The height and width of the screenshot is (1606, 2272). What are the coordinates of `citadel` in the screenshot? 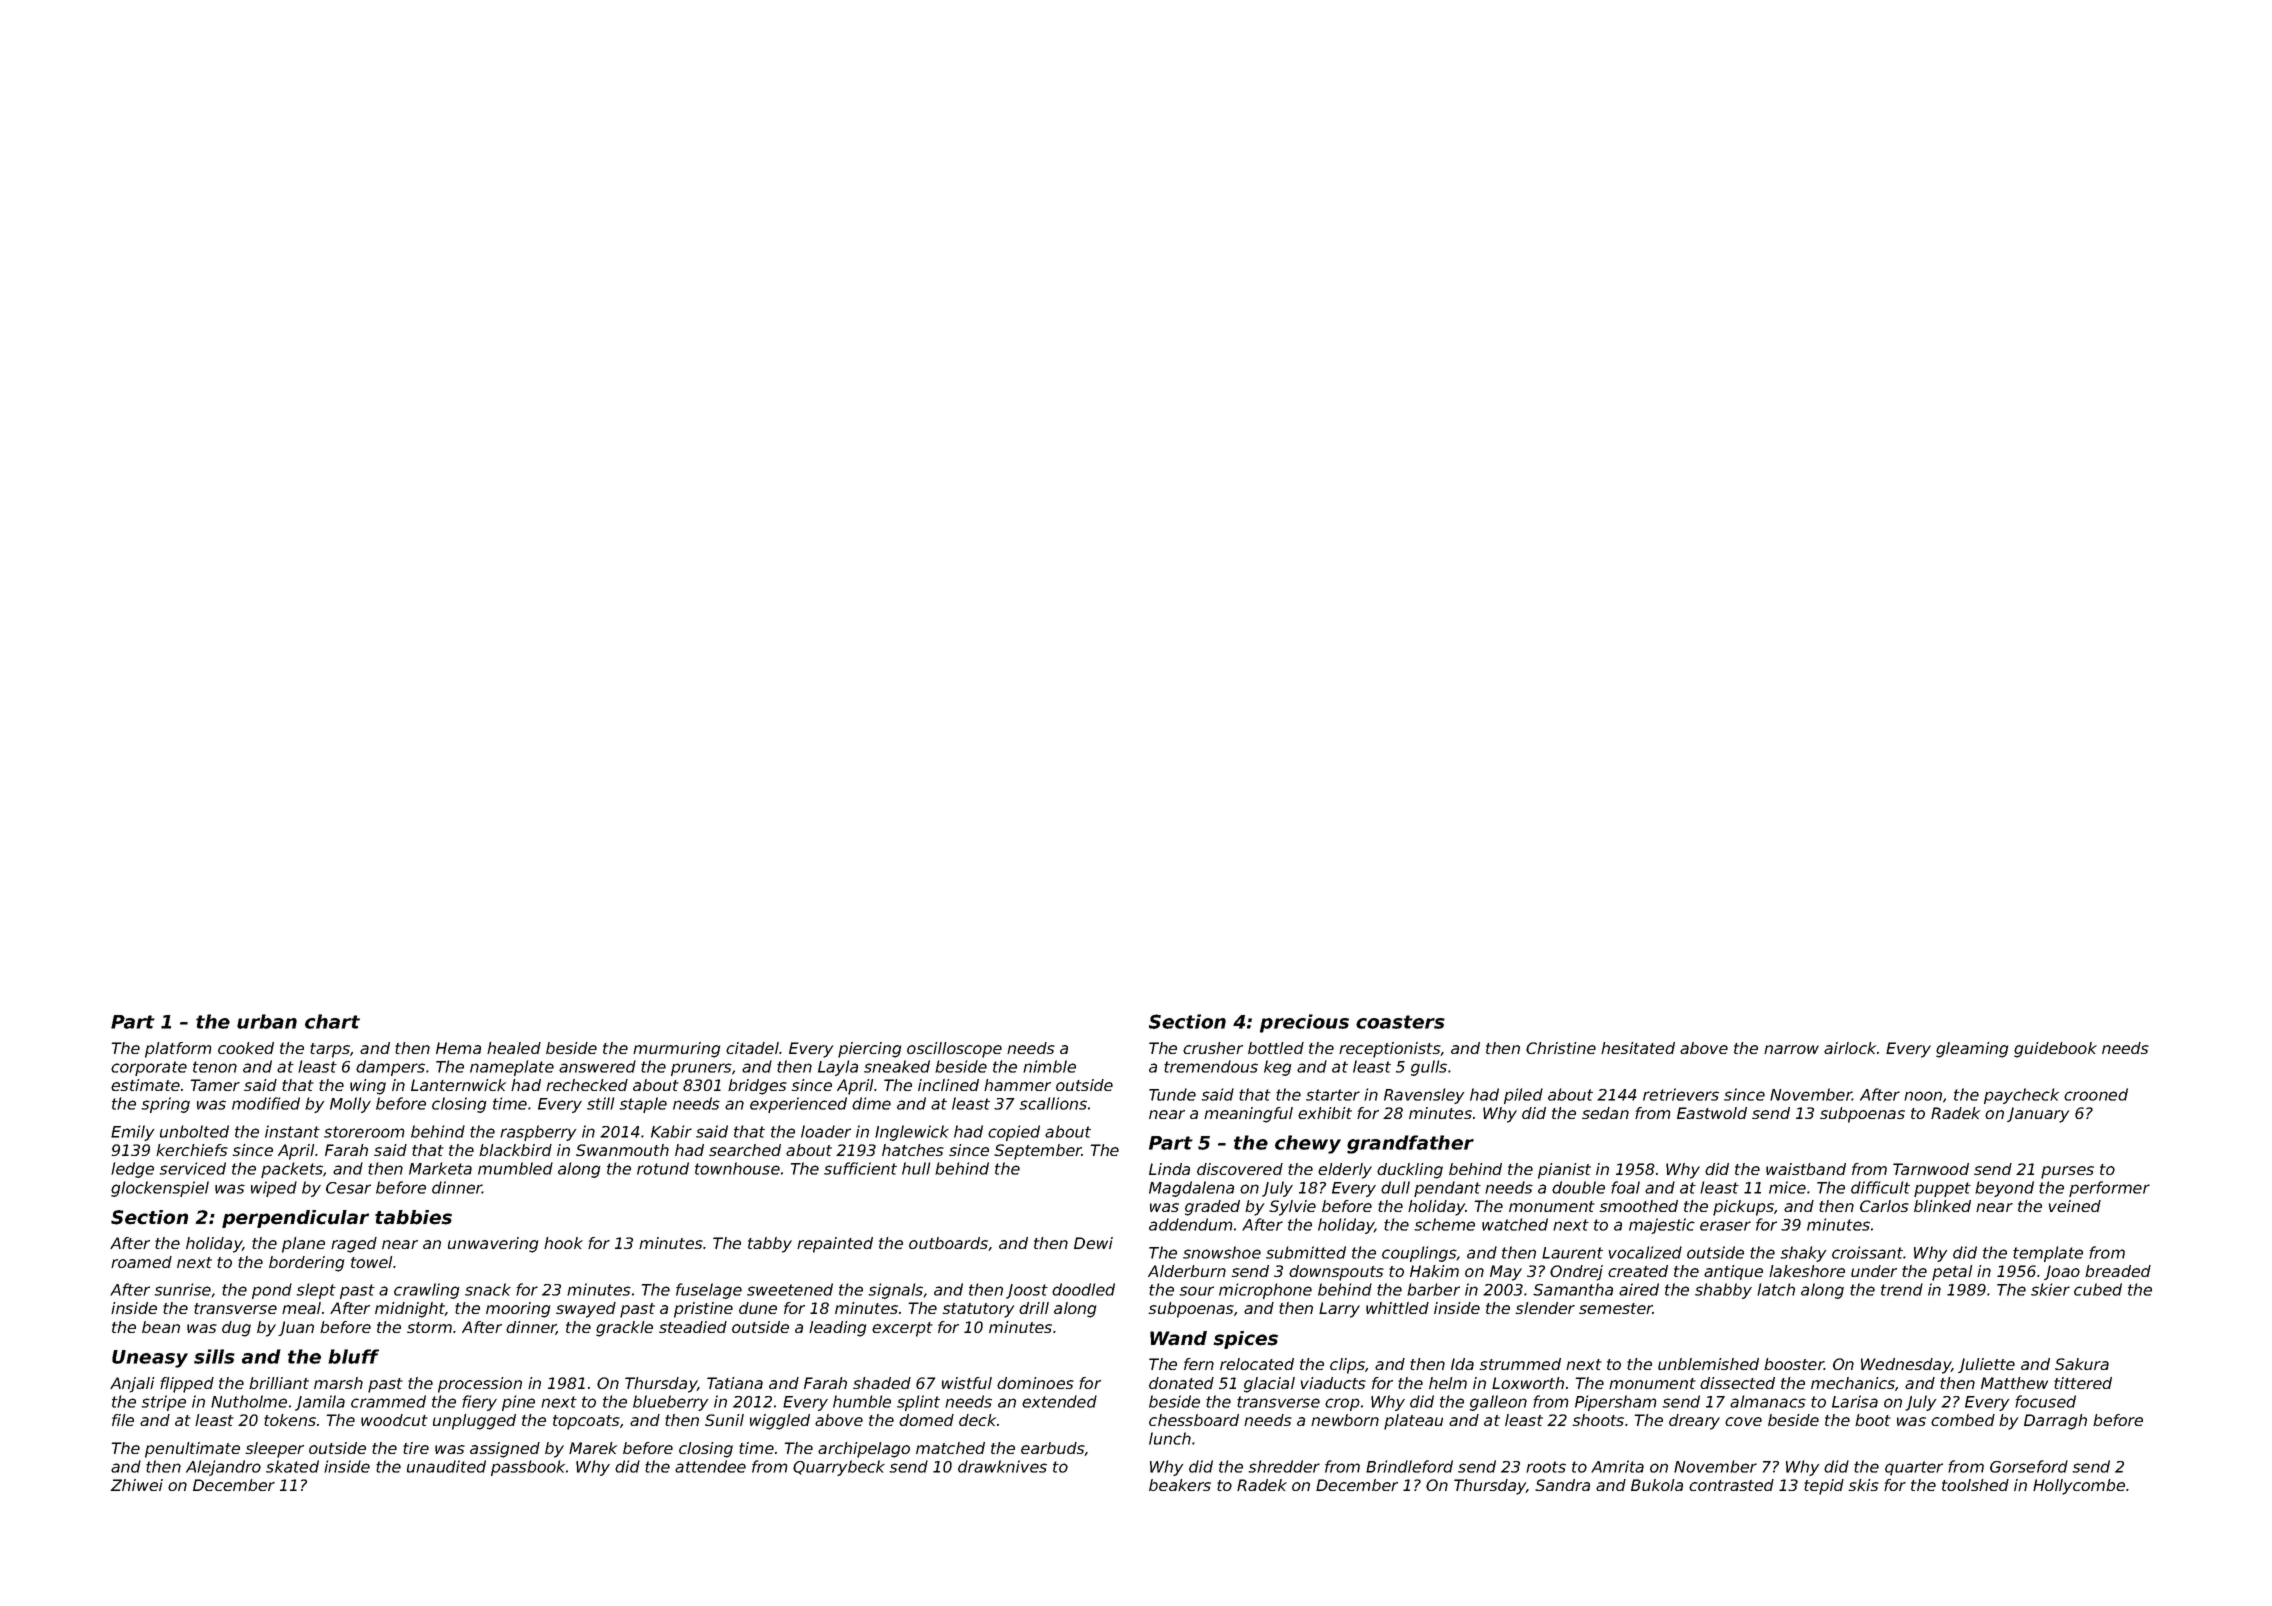 It's located at (752, 1048).
